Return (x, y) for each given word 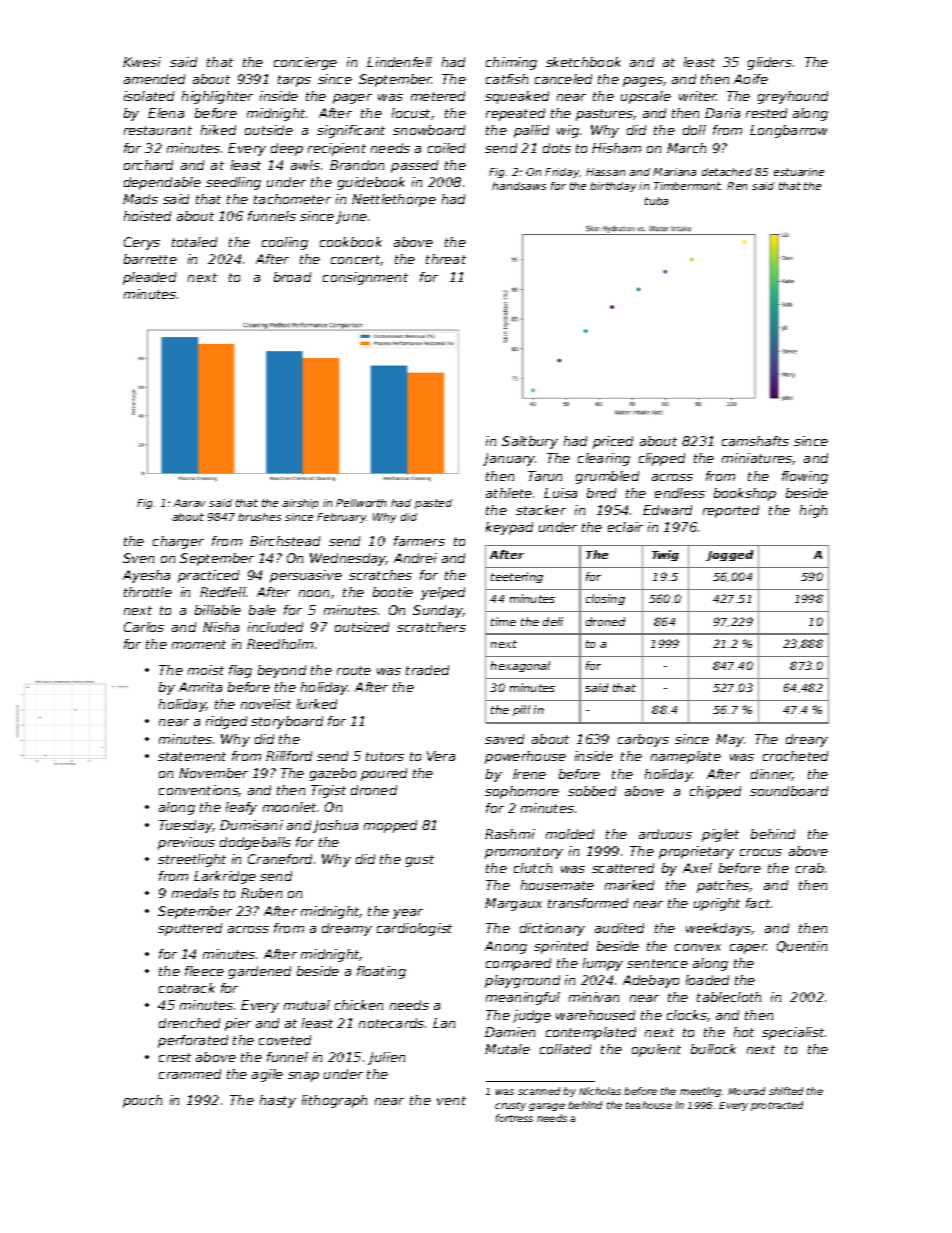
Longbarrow (788, 131)
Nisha (221, 627)
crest (175, 1057)
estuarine (799, 172)
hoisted (147, 216)
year (408, 914)
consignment (365, 278)
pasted (433, 504)
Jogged (729, 555)
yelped (443, 593)
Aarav (189, 503)
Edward (667, 510)
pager (352, 99)
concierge (305, 63)
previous (186, 843)
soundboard (789, 791)
